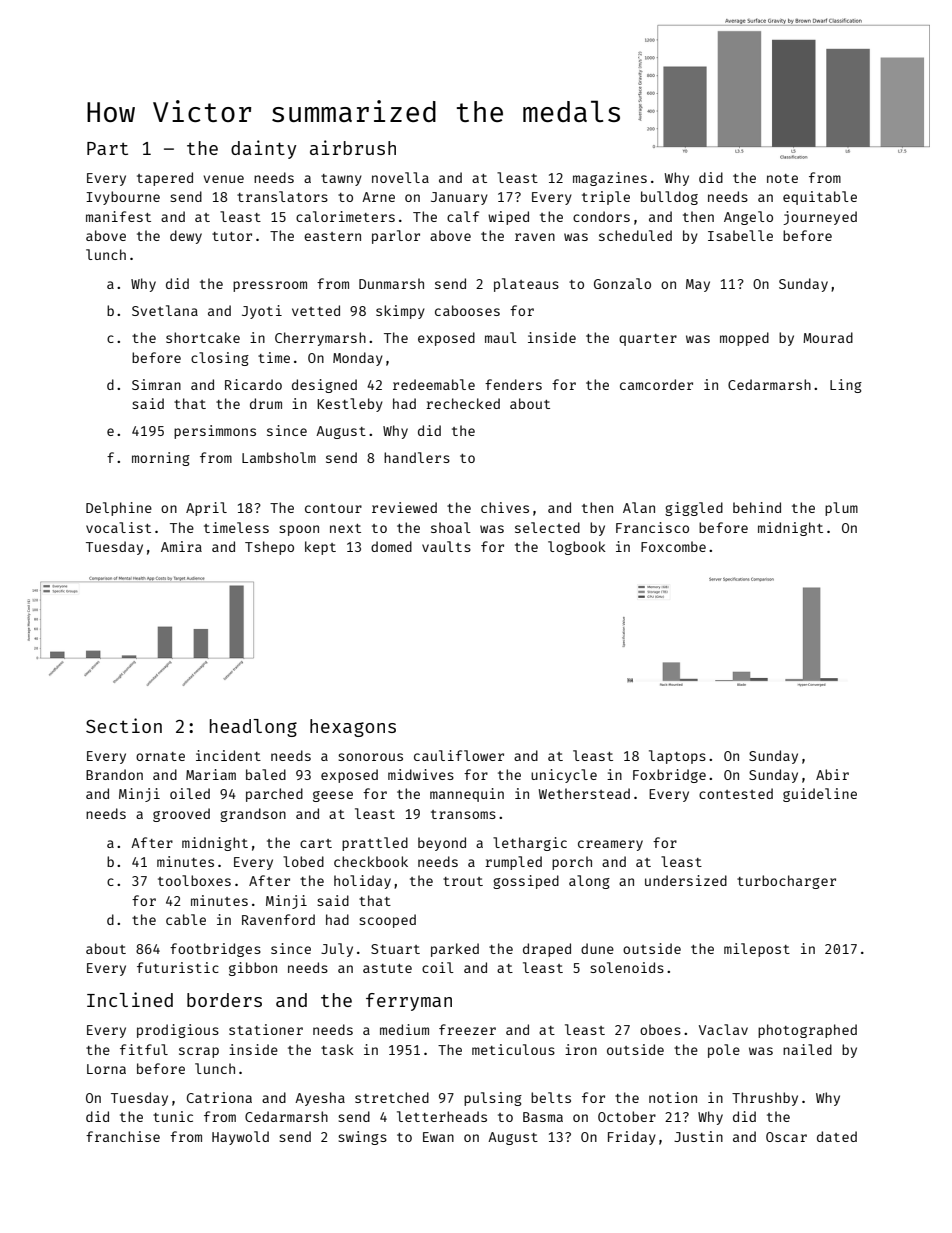 This image has width=952, height=1233. What do you see at coordinates (118, 527) in the image?
I see `vocalist` at bounding box center [118, 527].
